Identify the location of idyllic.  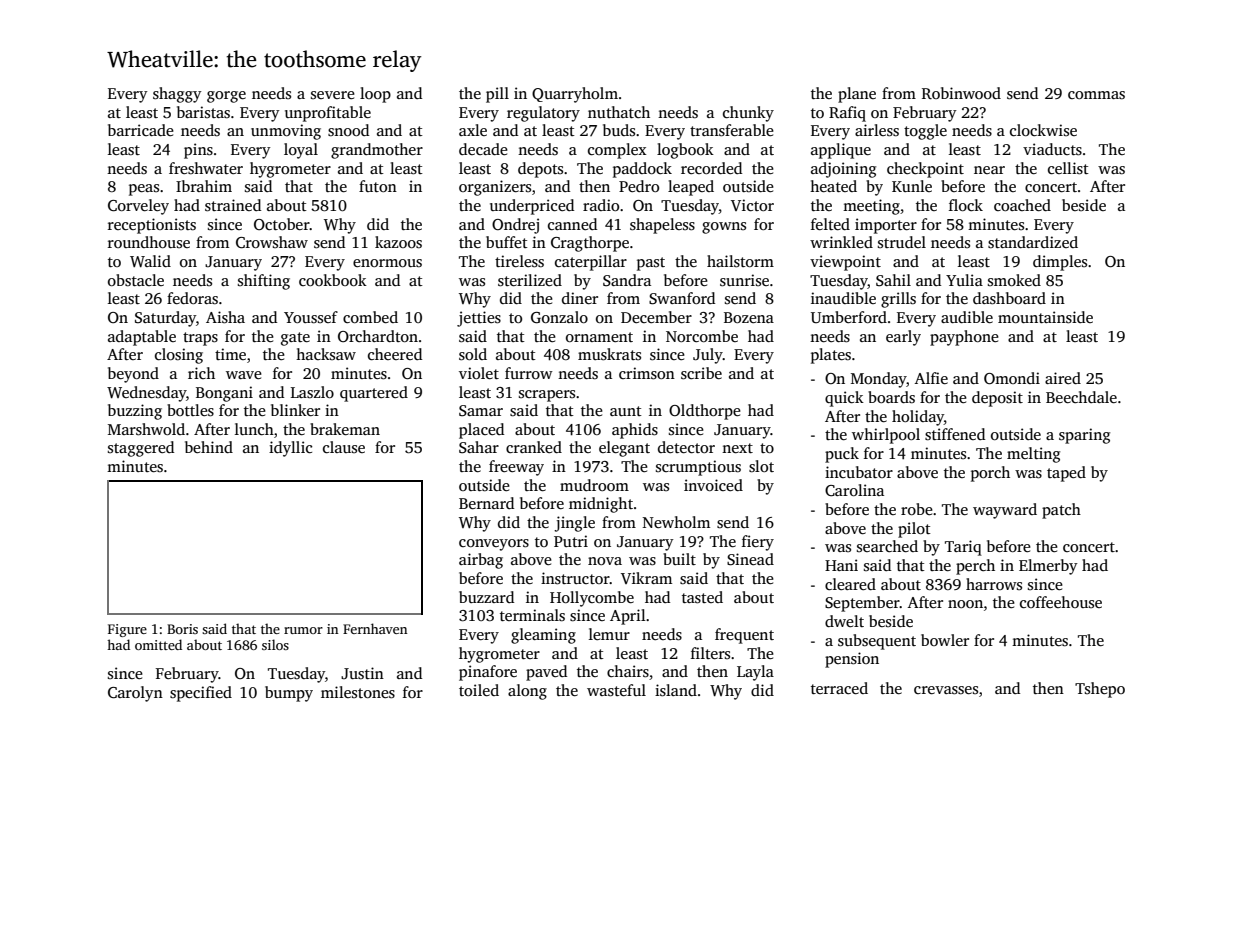
(290, 449).
